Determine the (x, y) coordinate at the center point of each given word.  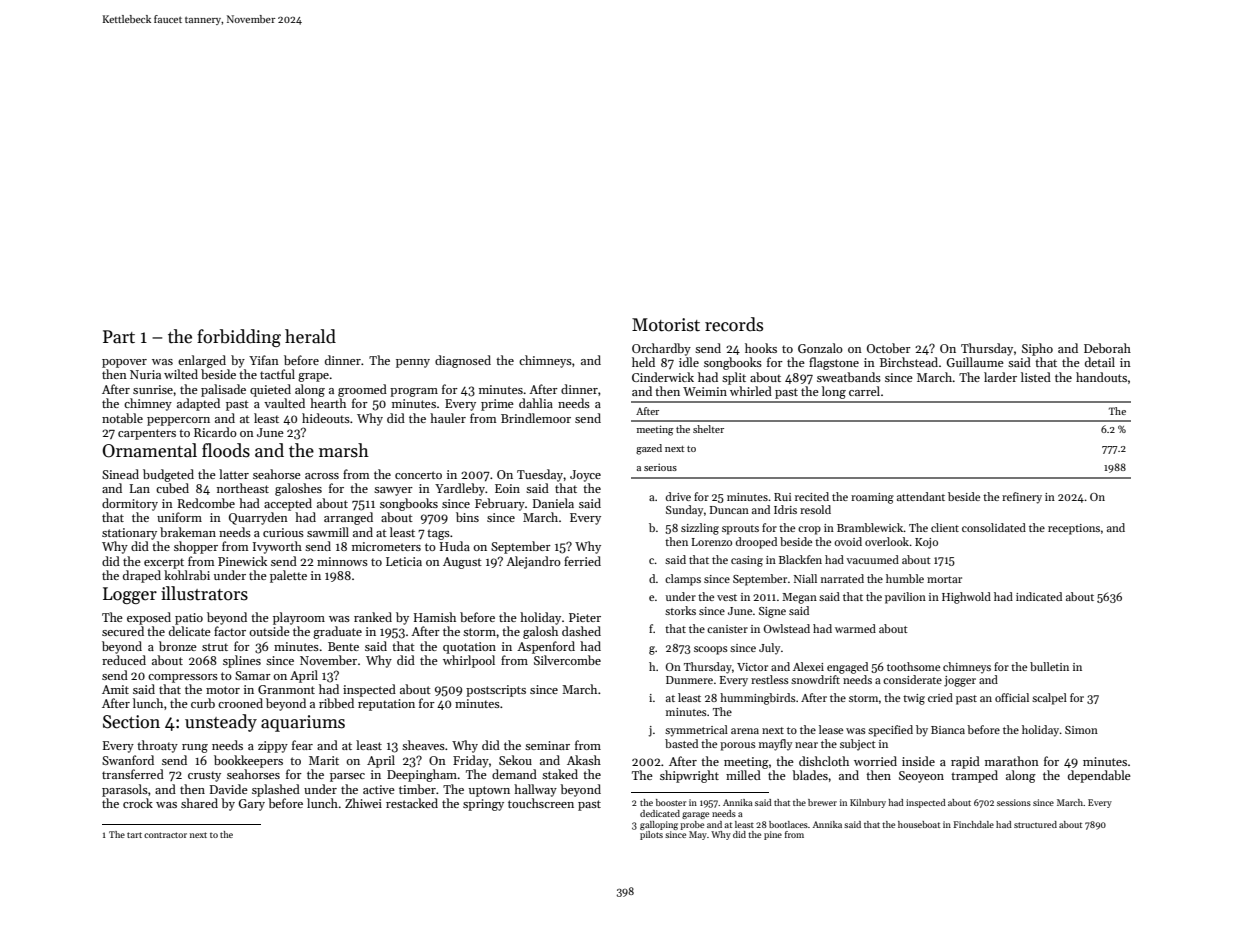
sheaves (423, 745)
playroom (299, 618)
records (734, 324)
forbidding (239, 338)
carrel (864, 391)
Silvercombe (567, 660)
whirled (751, 391)
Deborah (1107, 348)
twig (914, 699)
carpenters (147, 434)
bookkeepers (248, 761)
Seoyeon (921, 777)
